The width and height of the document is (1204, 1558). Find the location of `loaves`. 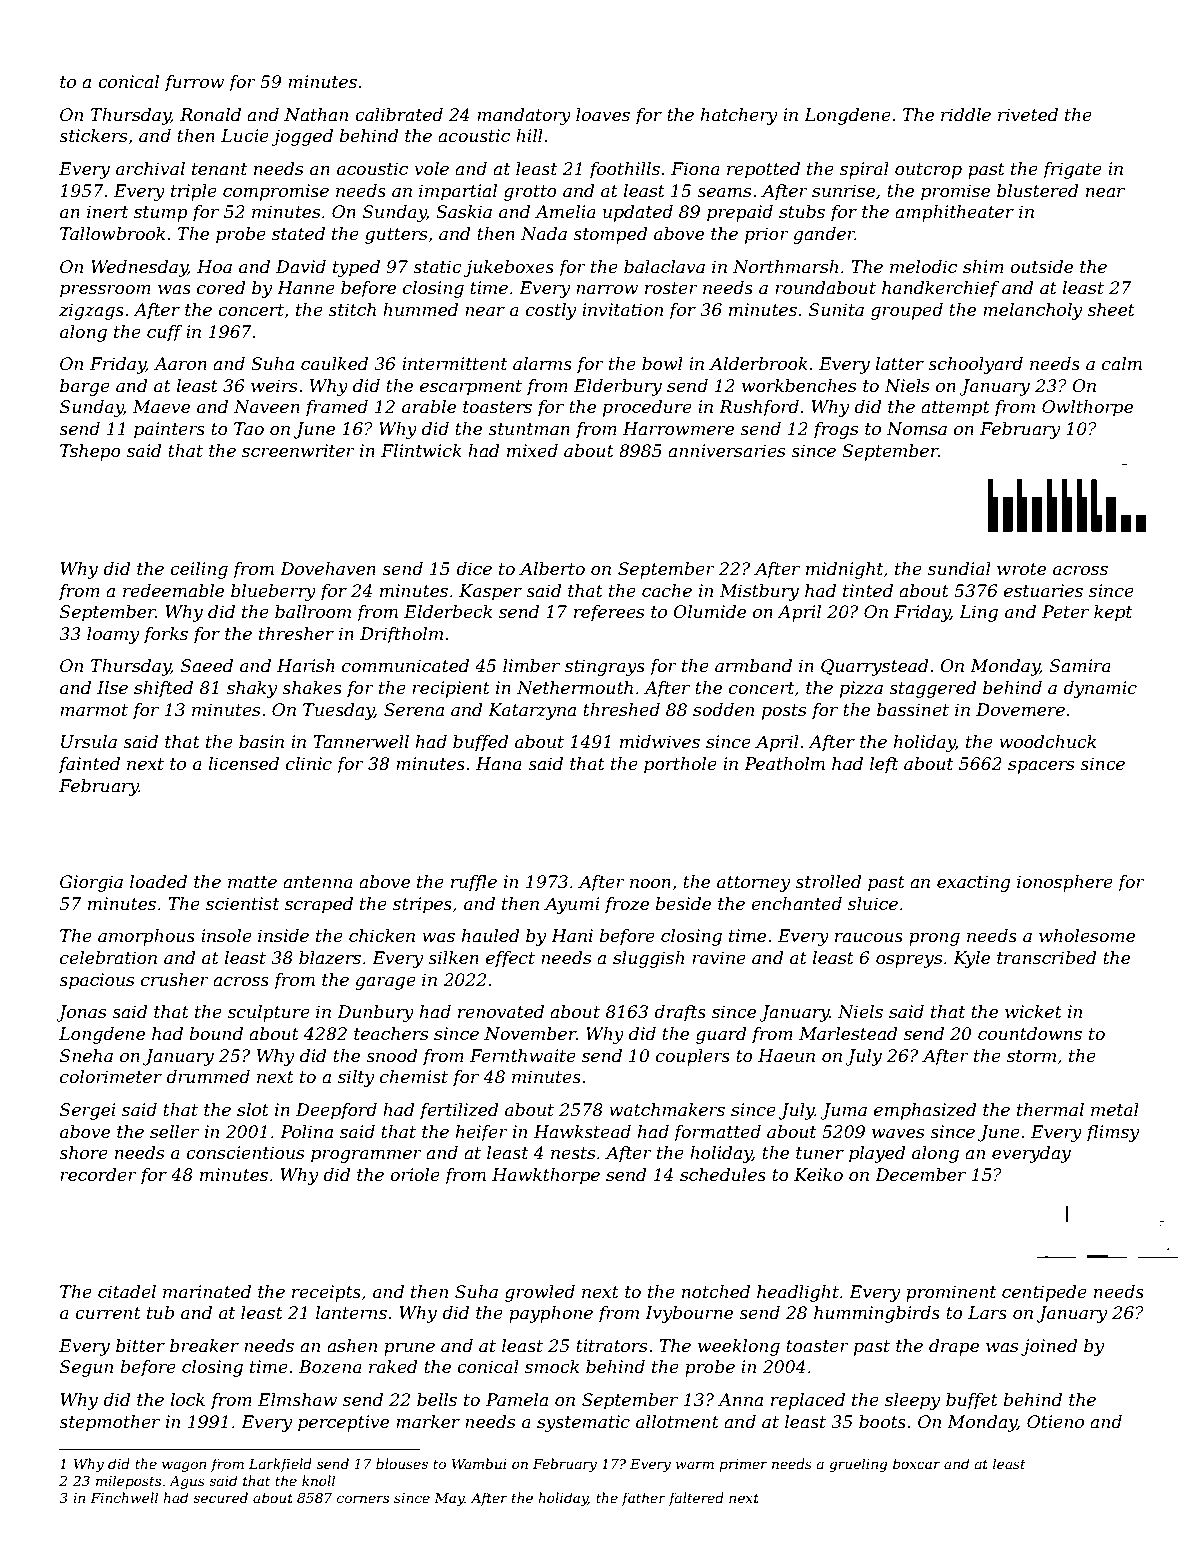

loaves is located at coordinates (603, 114).
